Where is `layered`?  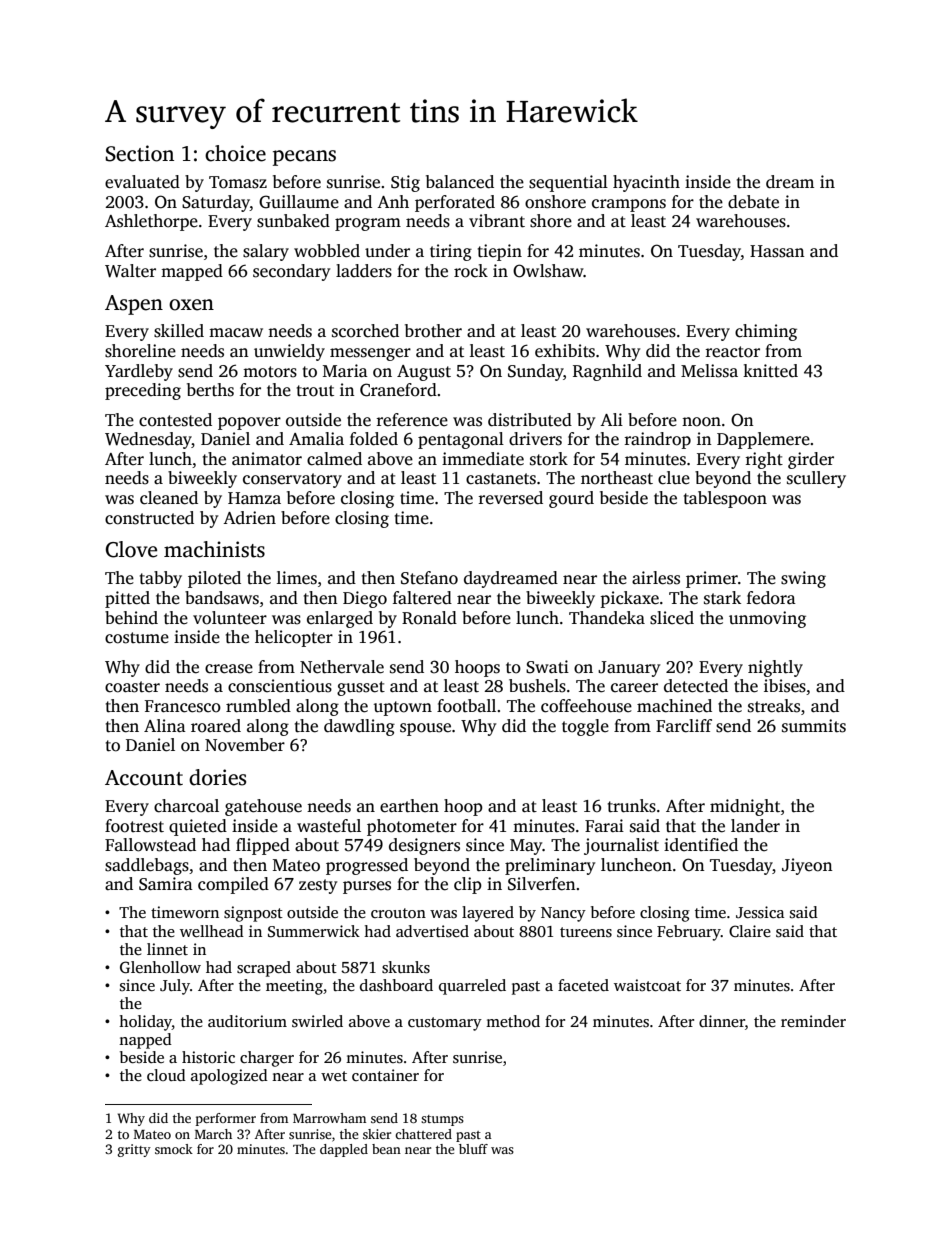 layered is located at coordinates (488, 914).
